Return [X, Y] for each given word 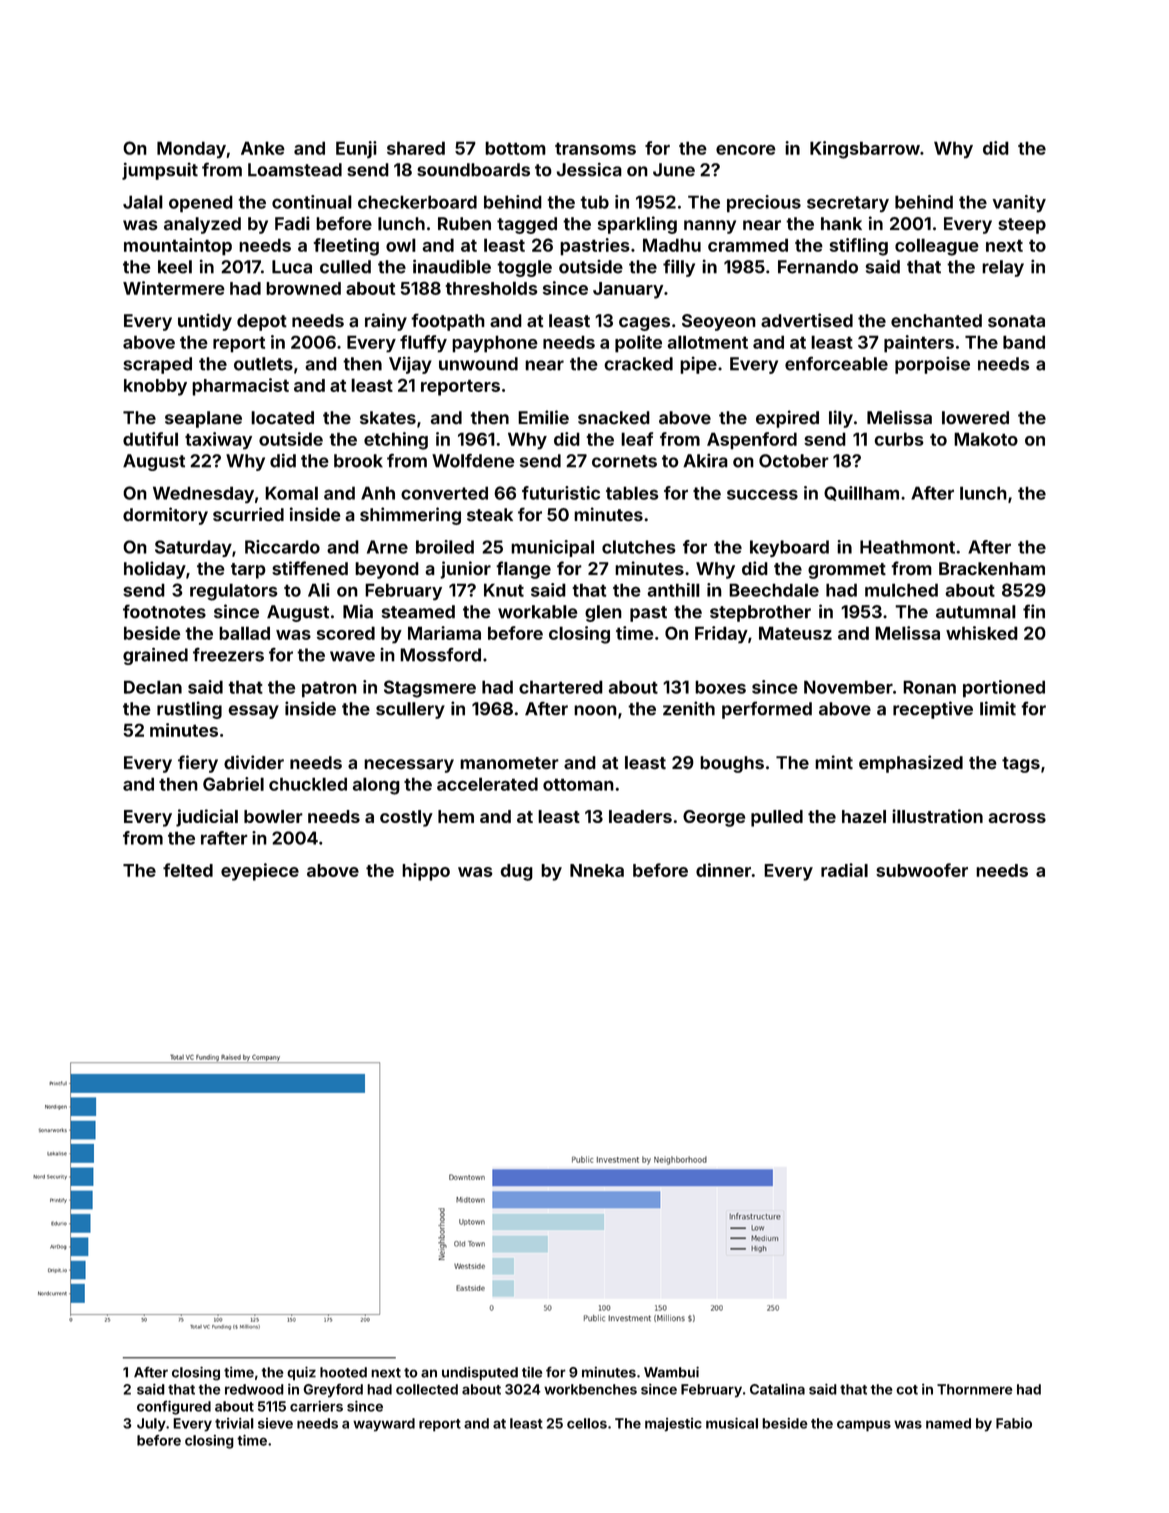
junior [465, 570]
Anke [263, 148]
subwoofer [922, 870]
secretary [848, 204]
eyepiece [260, 872]
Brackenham [992, 568]
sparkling [637, 225]
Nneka [597, 870]
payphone [495, 344]
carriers [316, 1406]
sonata [1016, 321]
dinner [723, 870]
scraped [157, 365]
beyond [387, 570]
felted [188, 870]
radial [844, 870]
